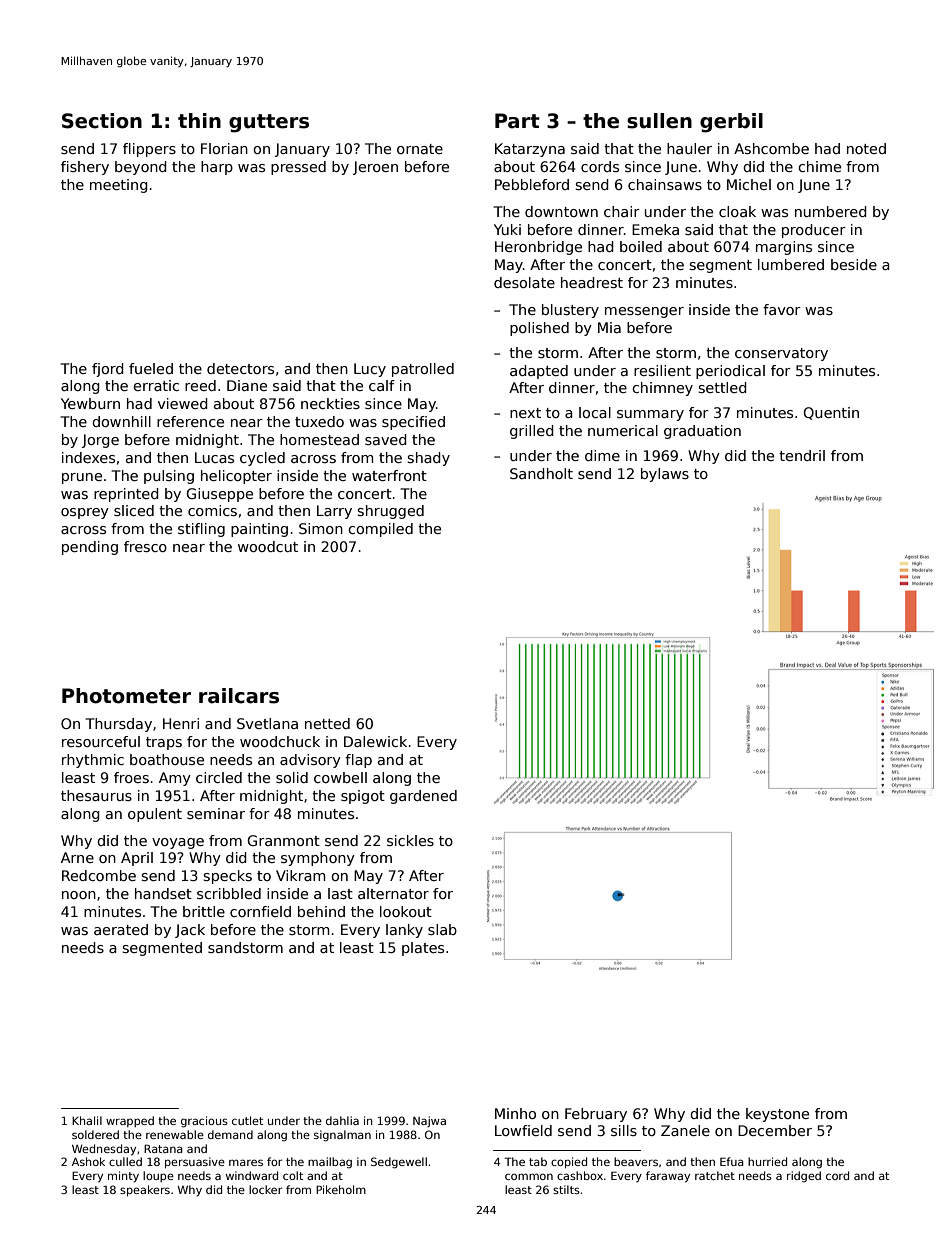 This screenshot has height=1233, width=952. What do you see at coordinates (722, 387) in the screenshot?
I see `settled` at bounding box center [722, 387].
